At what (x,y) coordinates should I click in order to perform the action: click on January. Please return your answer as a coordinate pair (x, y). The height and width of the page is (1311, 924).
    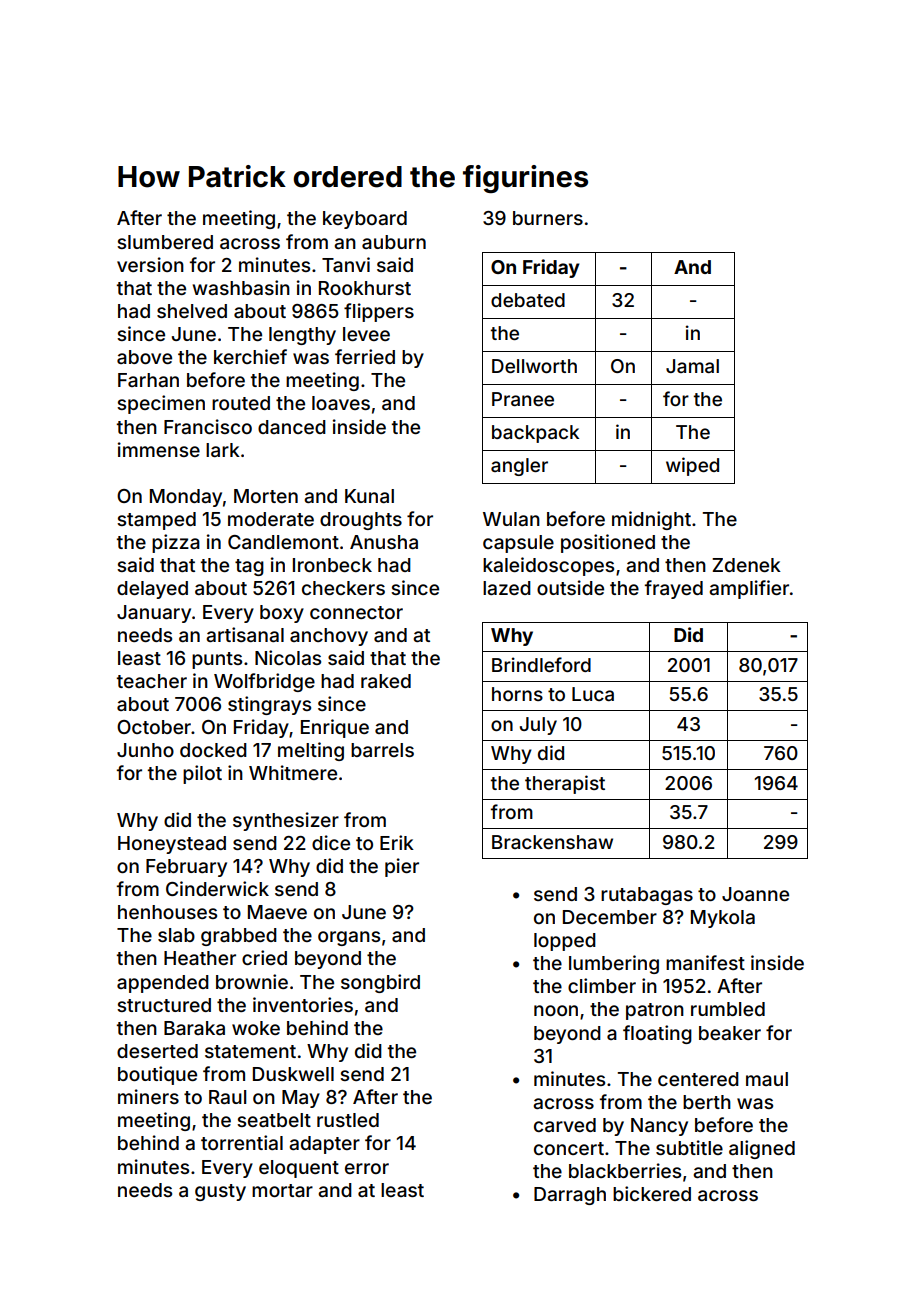
    Looking at the image, I should click on (154, 614).
